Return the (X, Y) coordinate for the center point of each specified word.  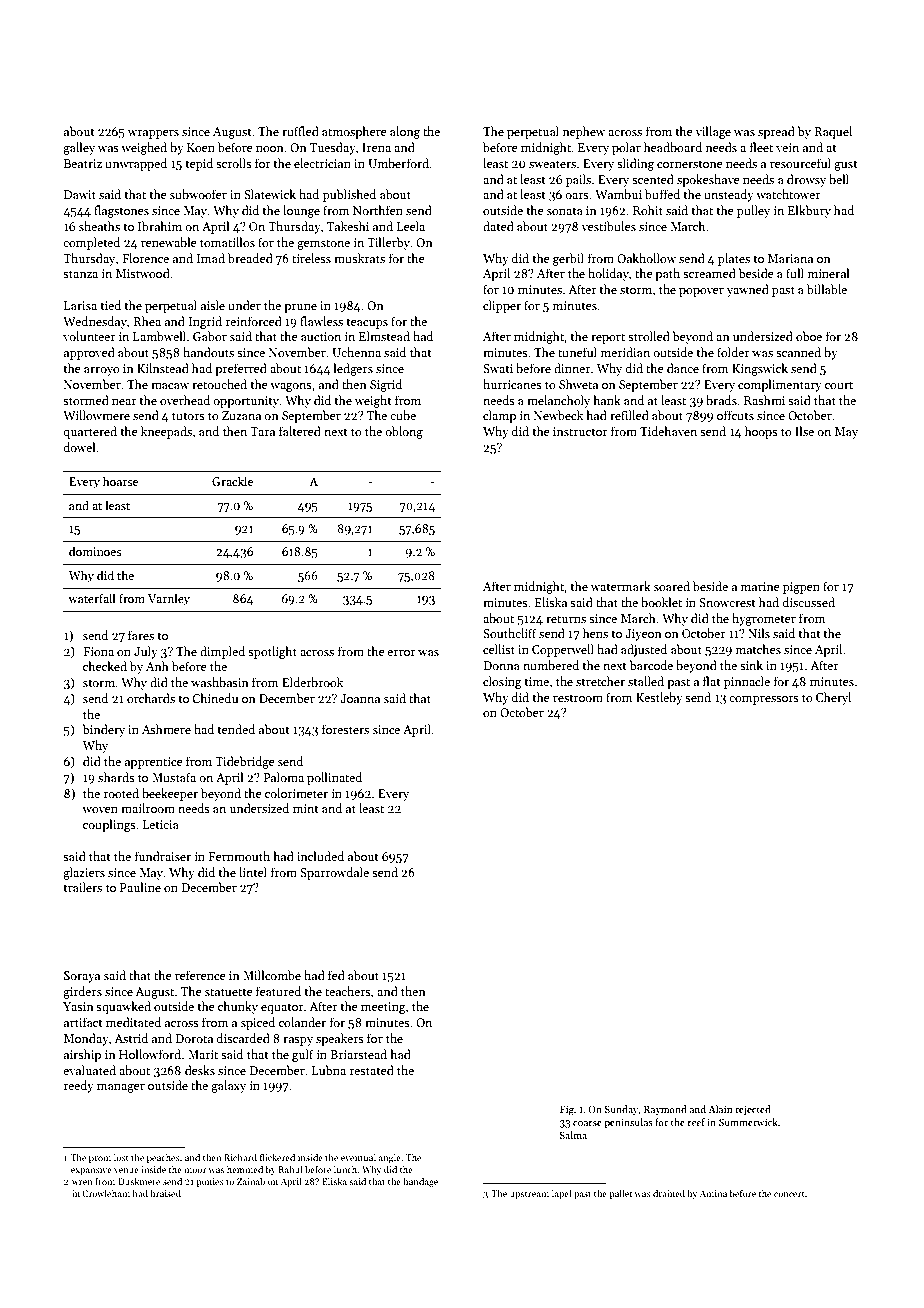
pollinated (334, 778)
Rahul (290, 1169)
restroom (578, 698)
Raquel (833, 132)
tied (110, 305)
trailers (82, 887)
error (401, 653)
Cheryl (833, 698)
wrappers (153, 134)
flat (712, 681)
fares (141, 635)
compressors (764, 700)
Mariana (790, 258)
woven (100, 810)
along (405, 132)
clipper (502, 306)
